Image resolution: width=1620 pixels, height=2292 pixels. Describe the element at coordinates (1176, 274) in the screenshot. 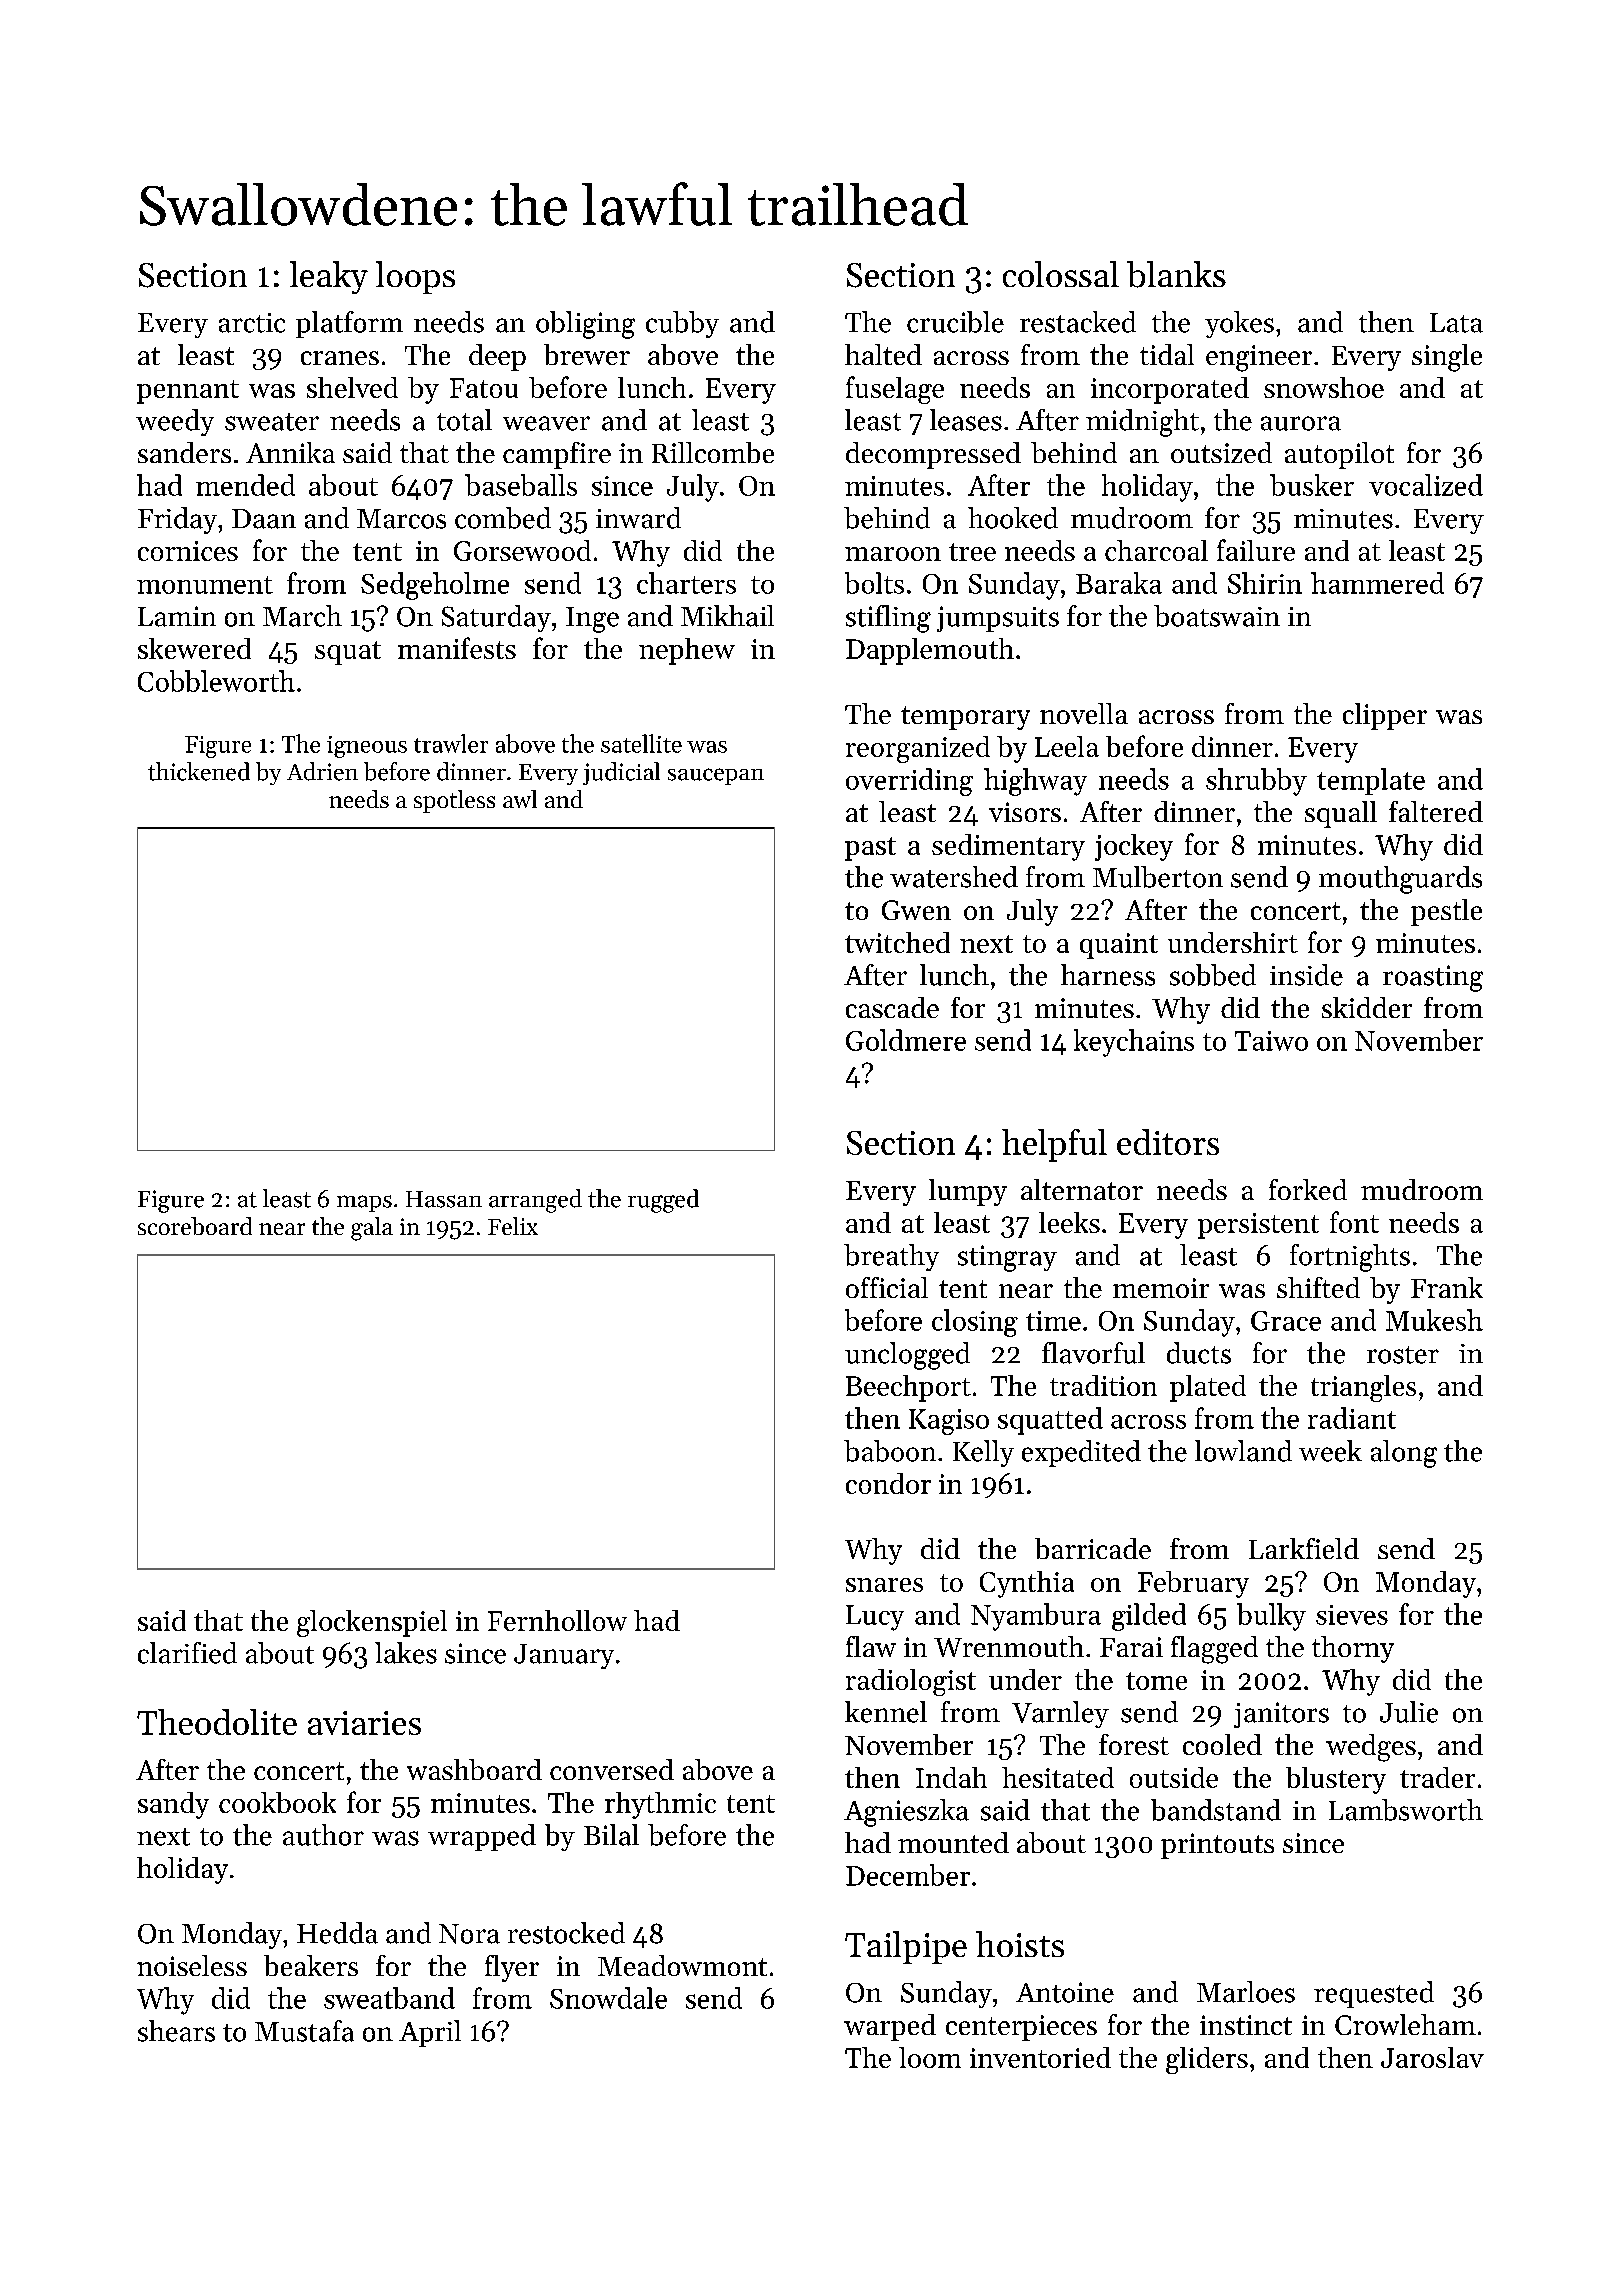

I see `blanks` at that location.
